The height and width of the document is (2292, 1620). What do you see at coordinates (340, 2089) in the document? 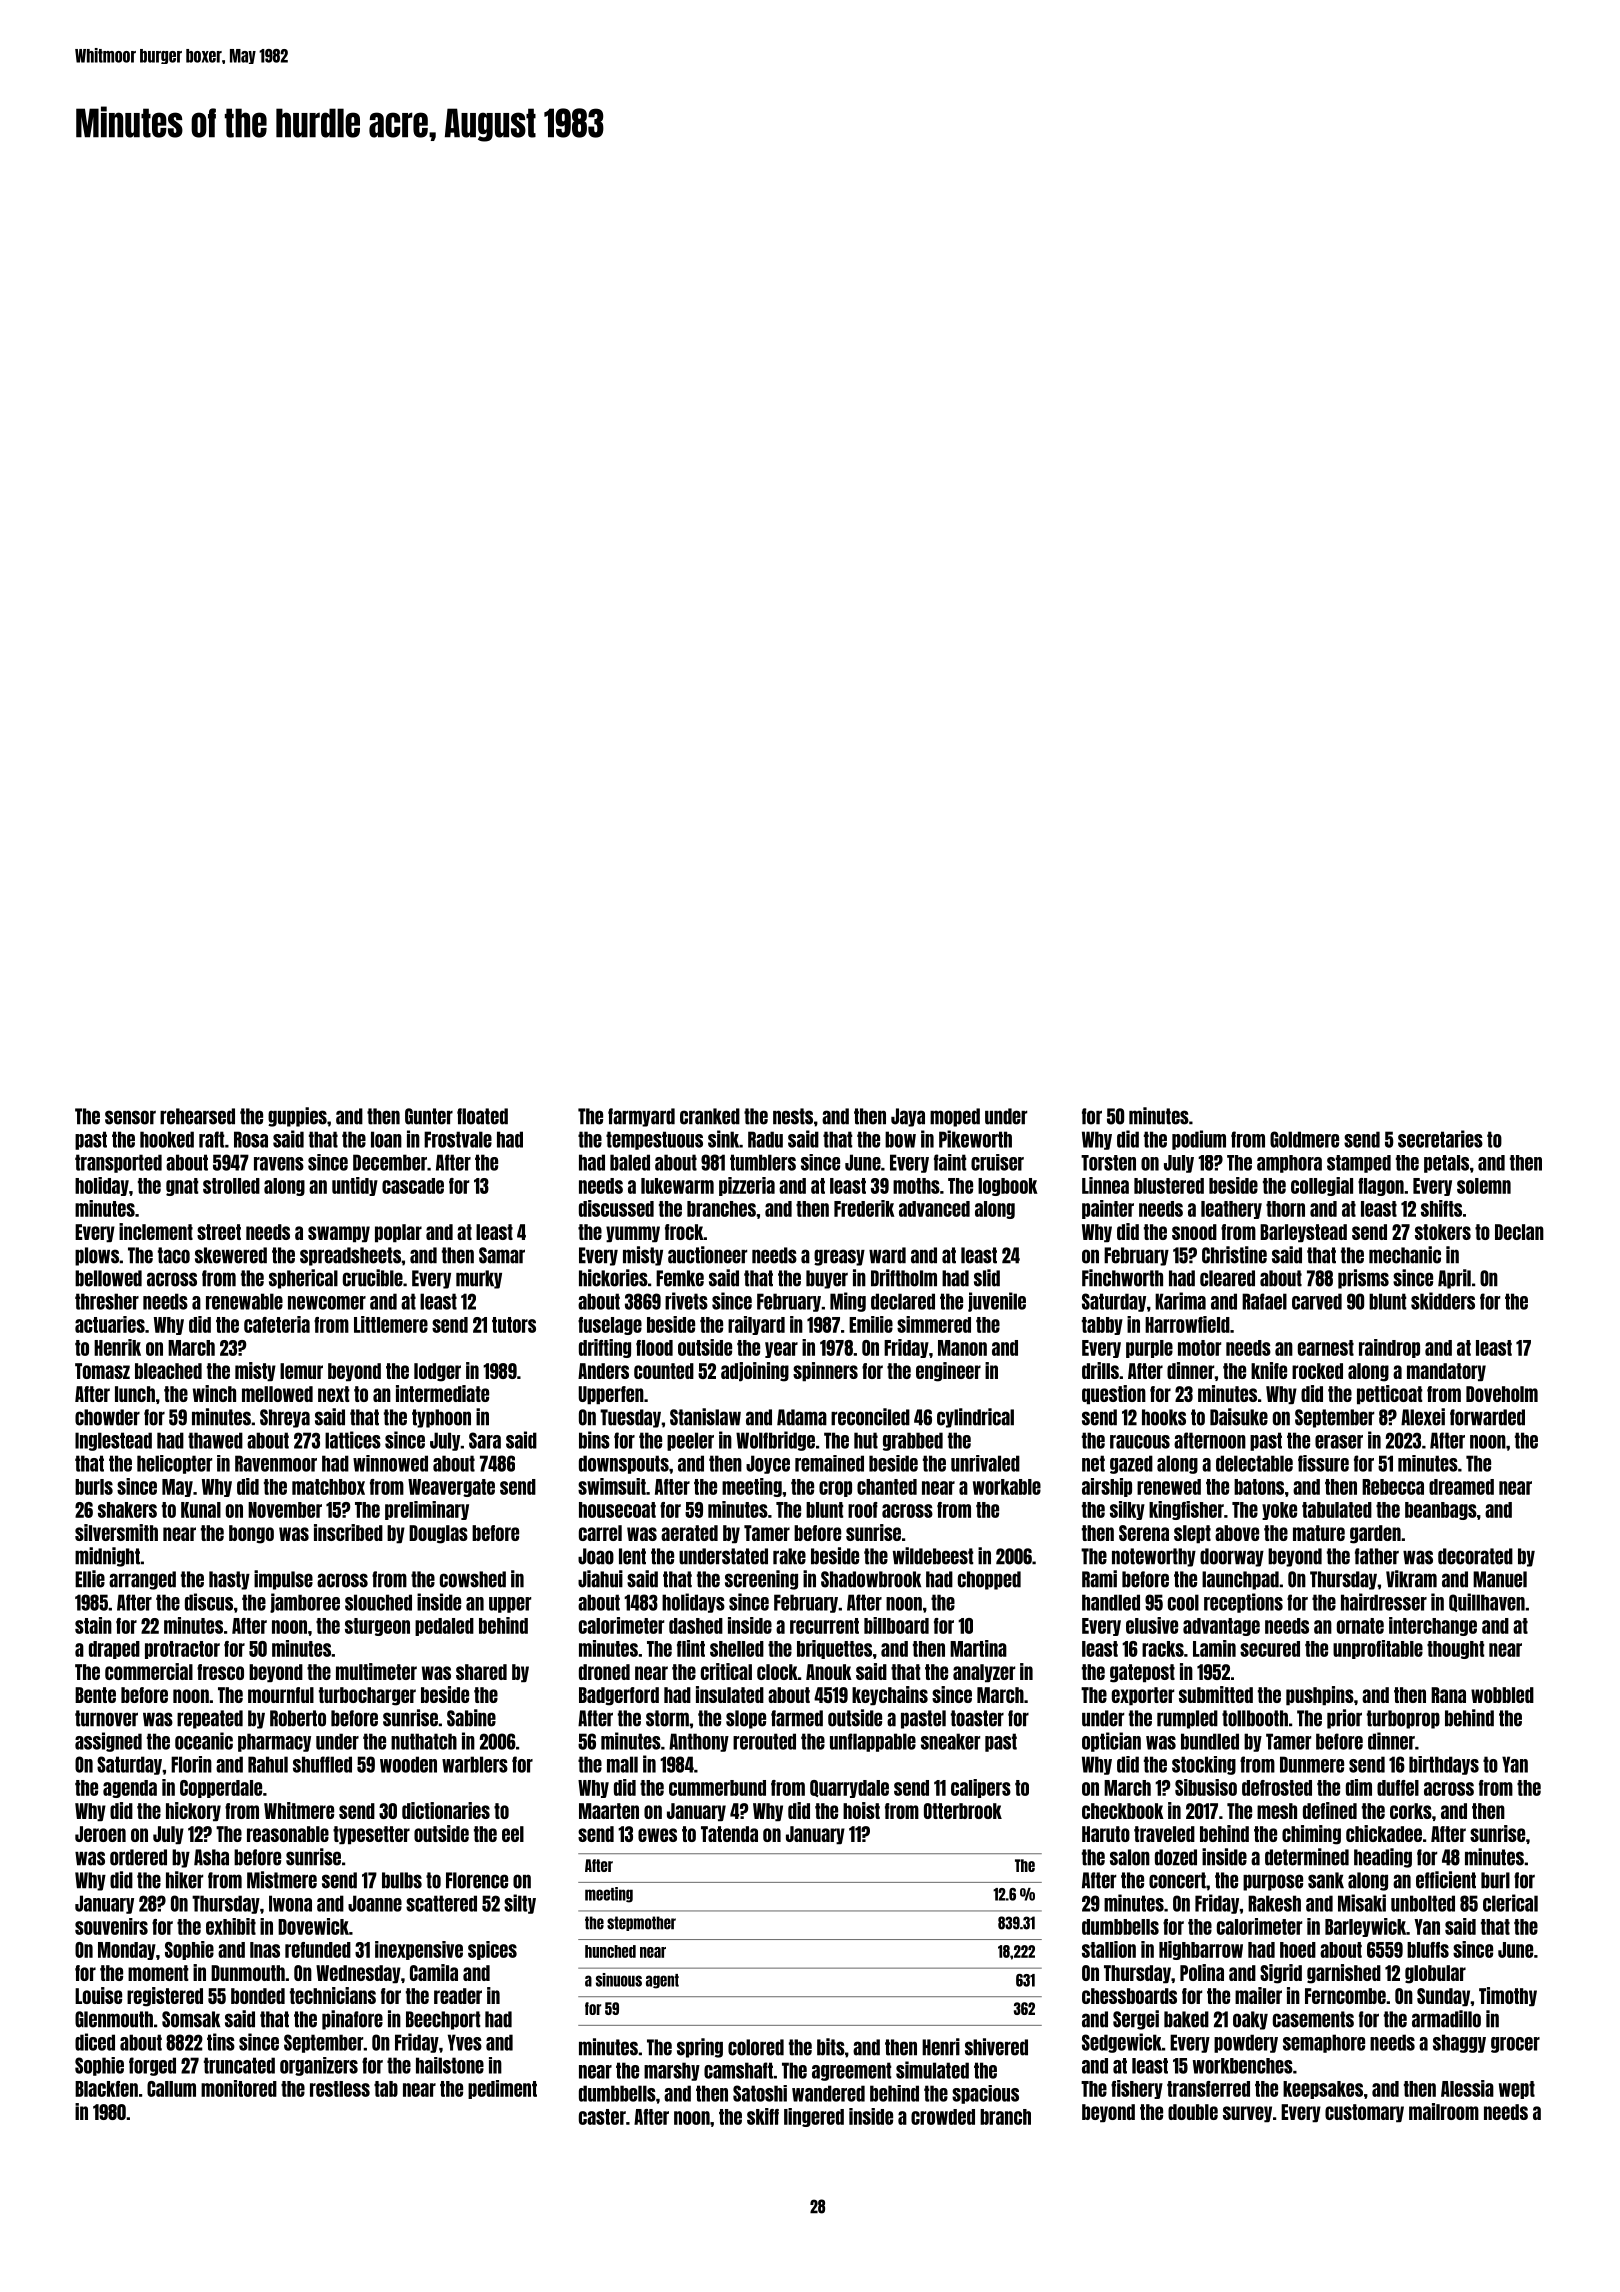
I see `restless` at bounding box center [340, 2089].
